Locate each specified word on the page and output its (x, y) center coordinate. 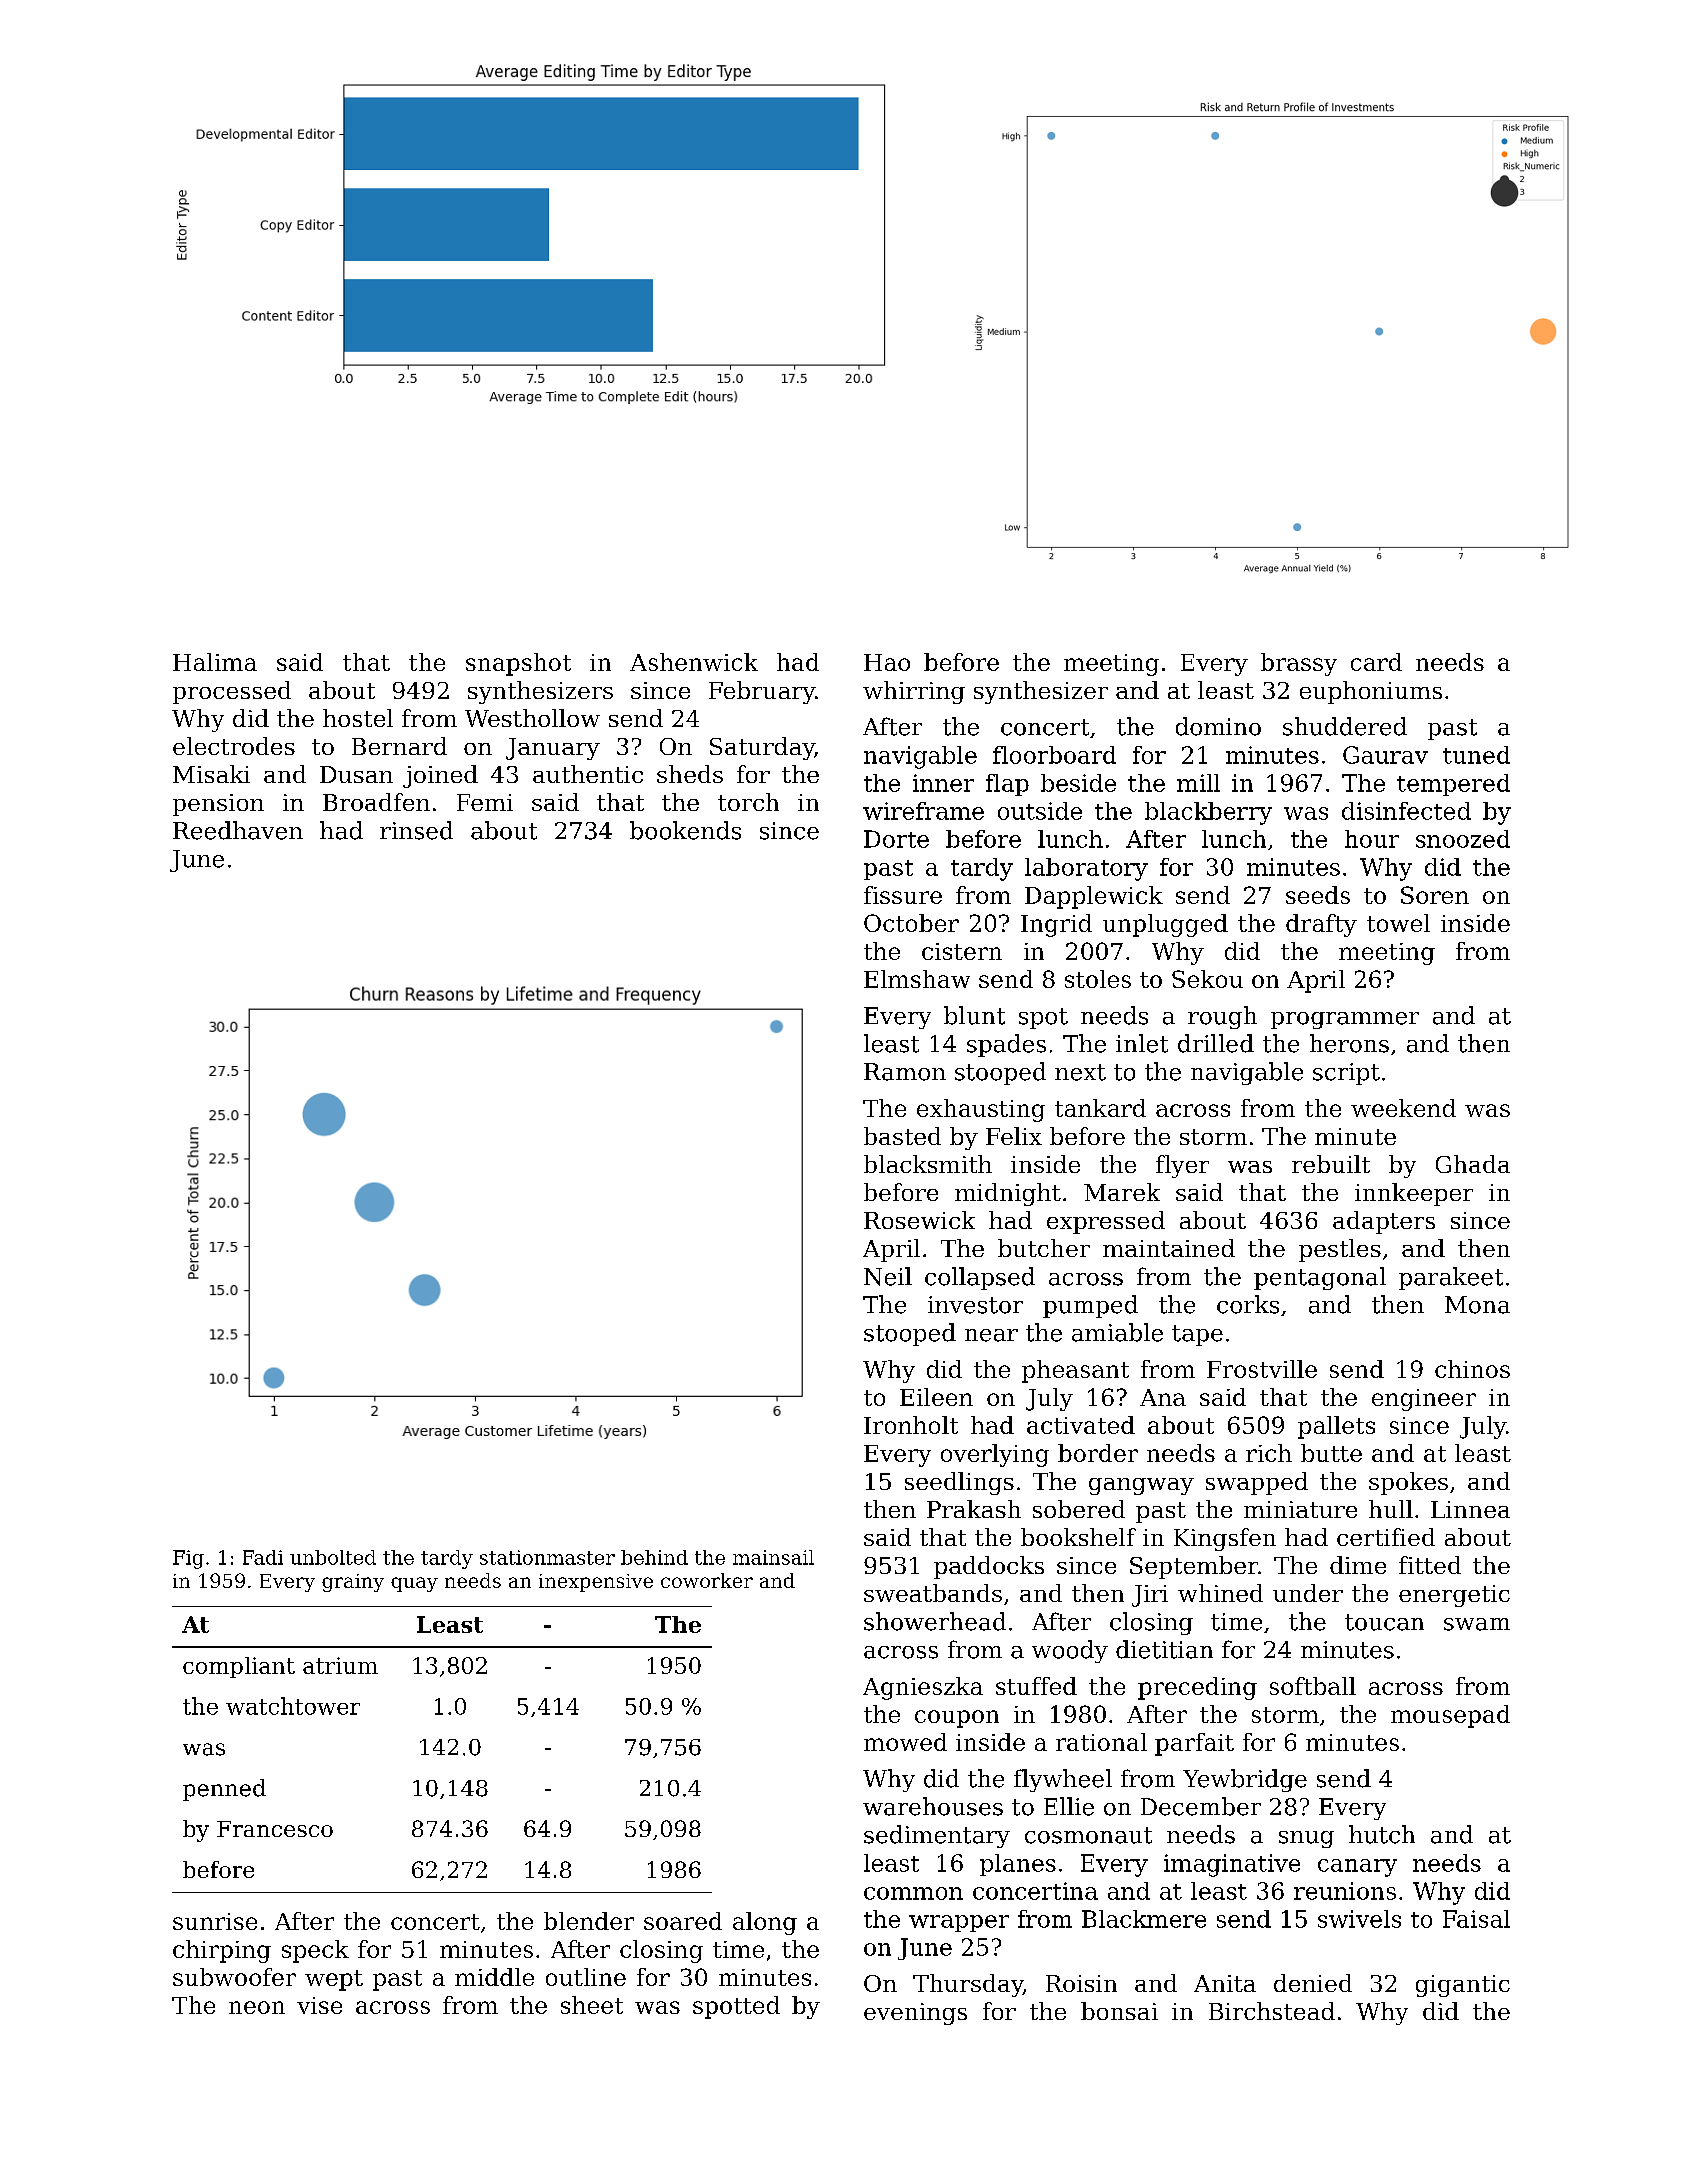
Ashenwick (694, 662)
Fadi (263, 1557)
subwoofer (234, 1977)
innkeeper (1414, 1194)
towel (1398, 923)
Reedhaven (238, 830)
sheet (592, 2005)
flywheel (1063, 1780)
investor (975, 1305)
